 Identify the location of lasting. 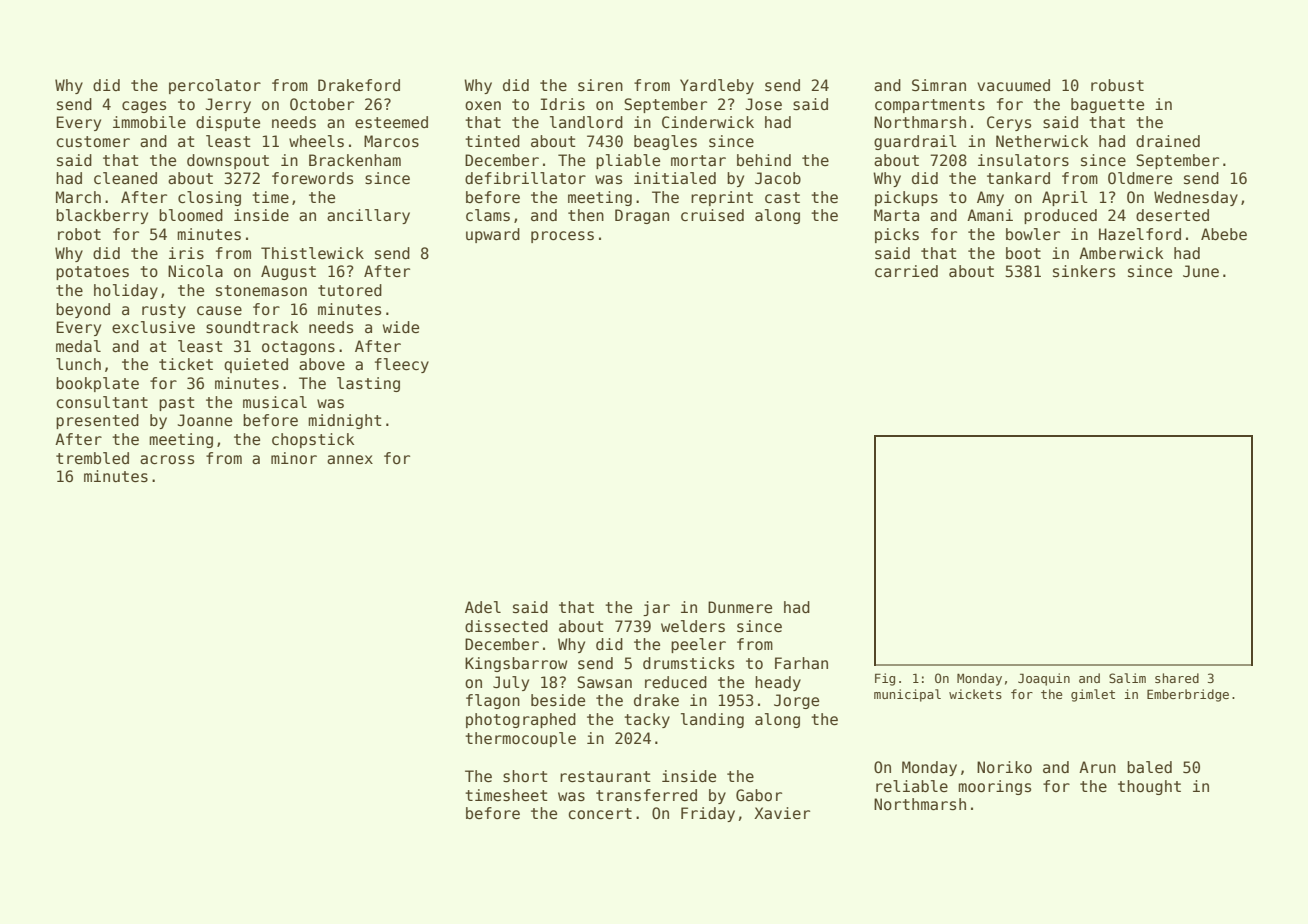
(368, 384).
